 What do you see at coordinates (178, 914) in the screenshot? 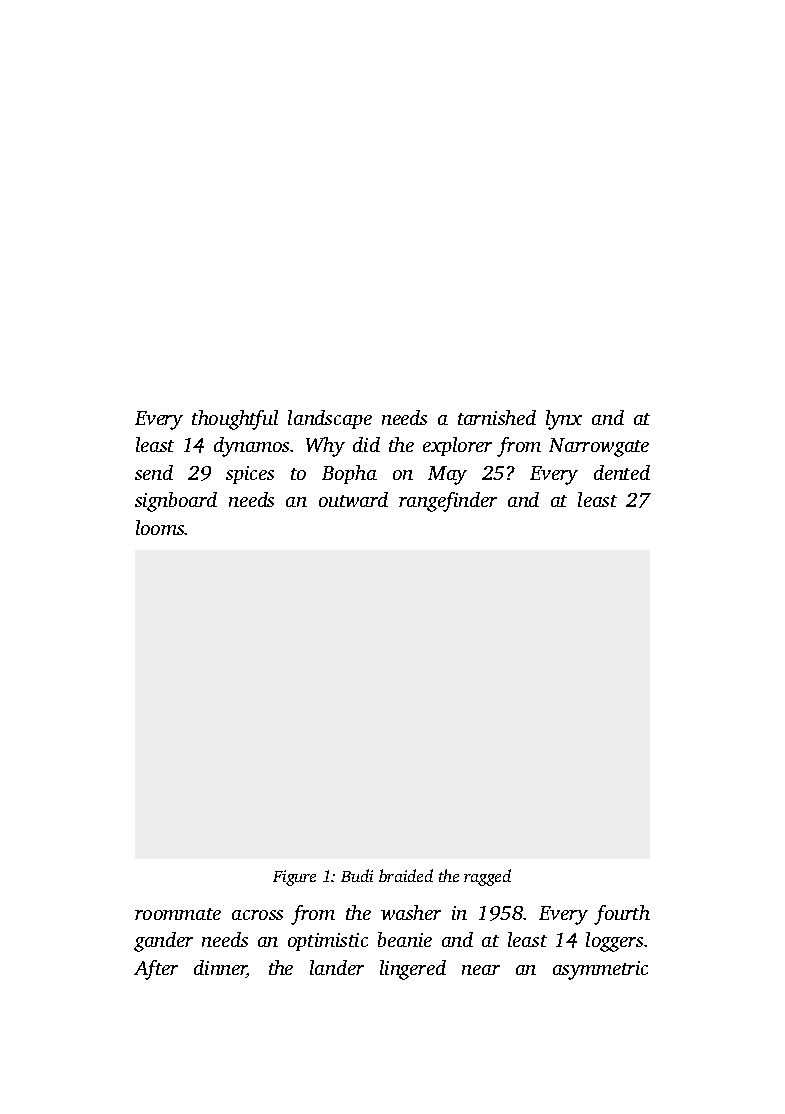
I see `roommate` at bounding box center [178, 914].
